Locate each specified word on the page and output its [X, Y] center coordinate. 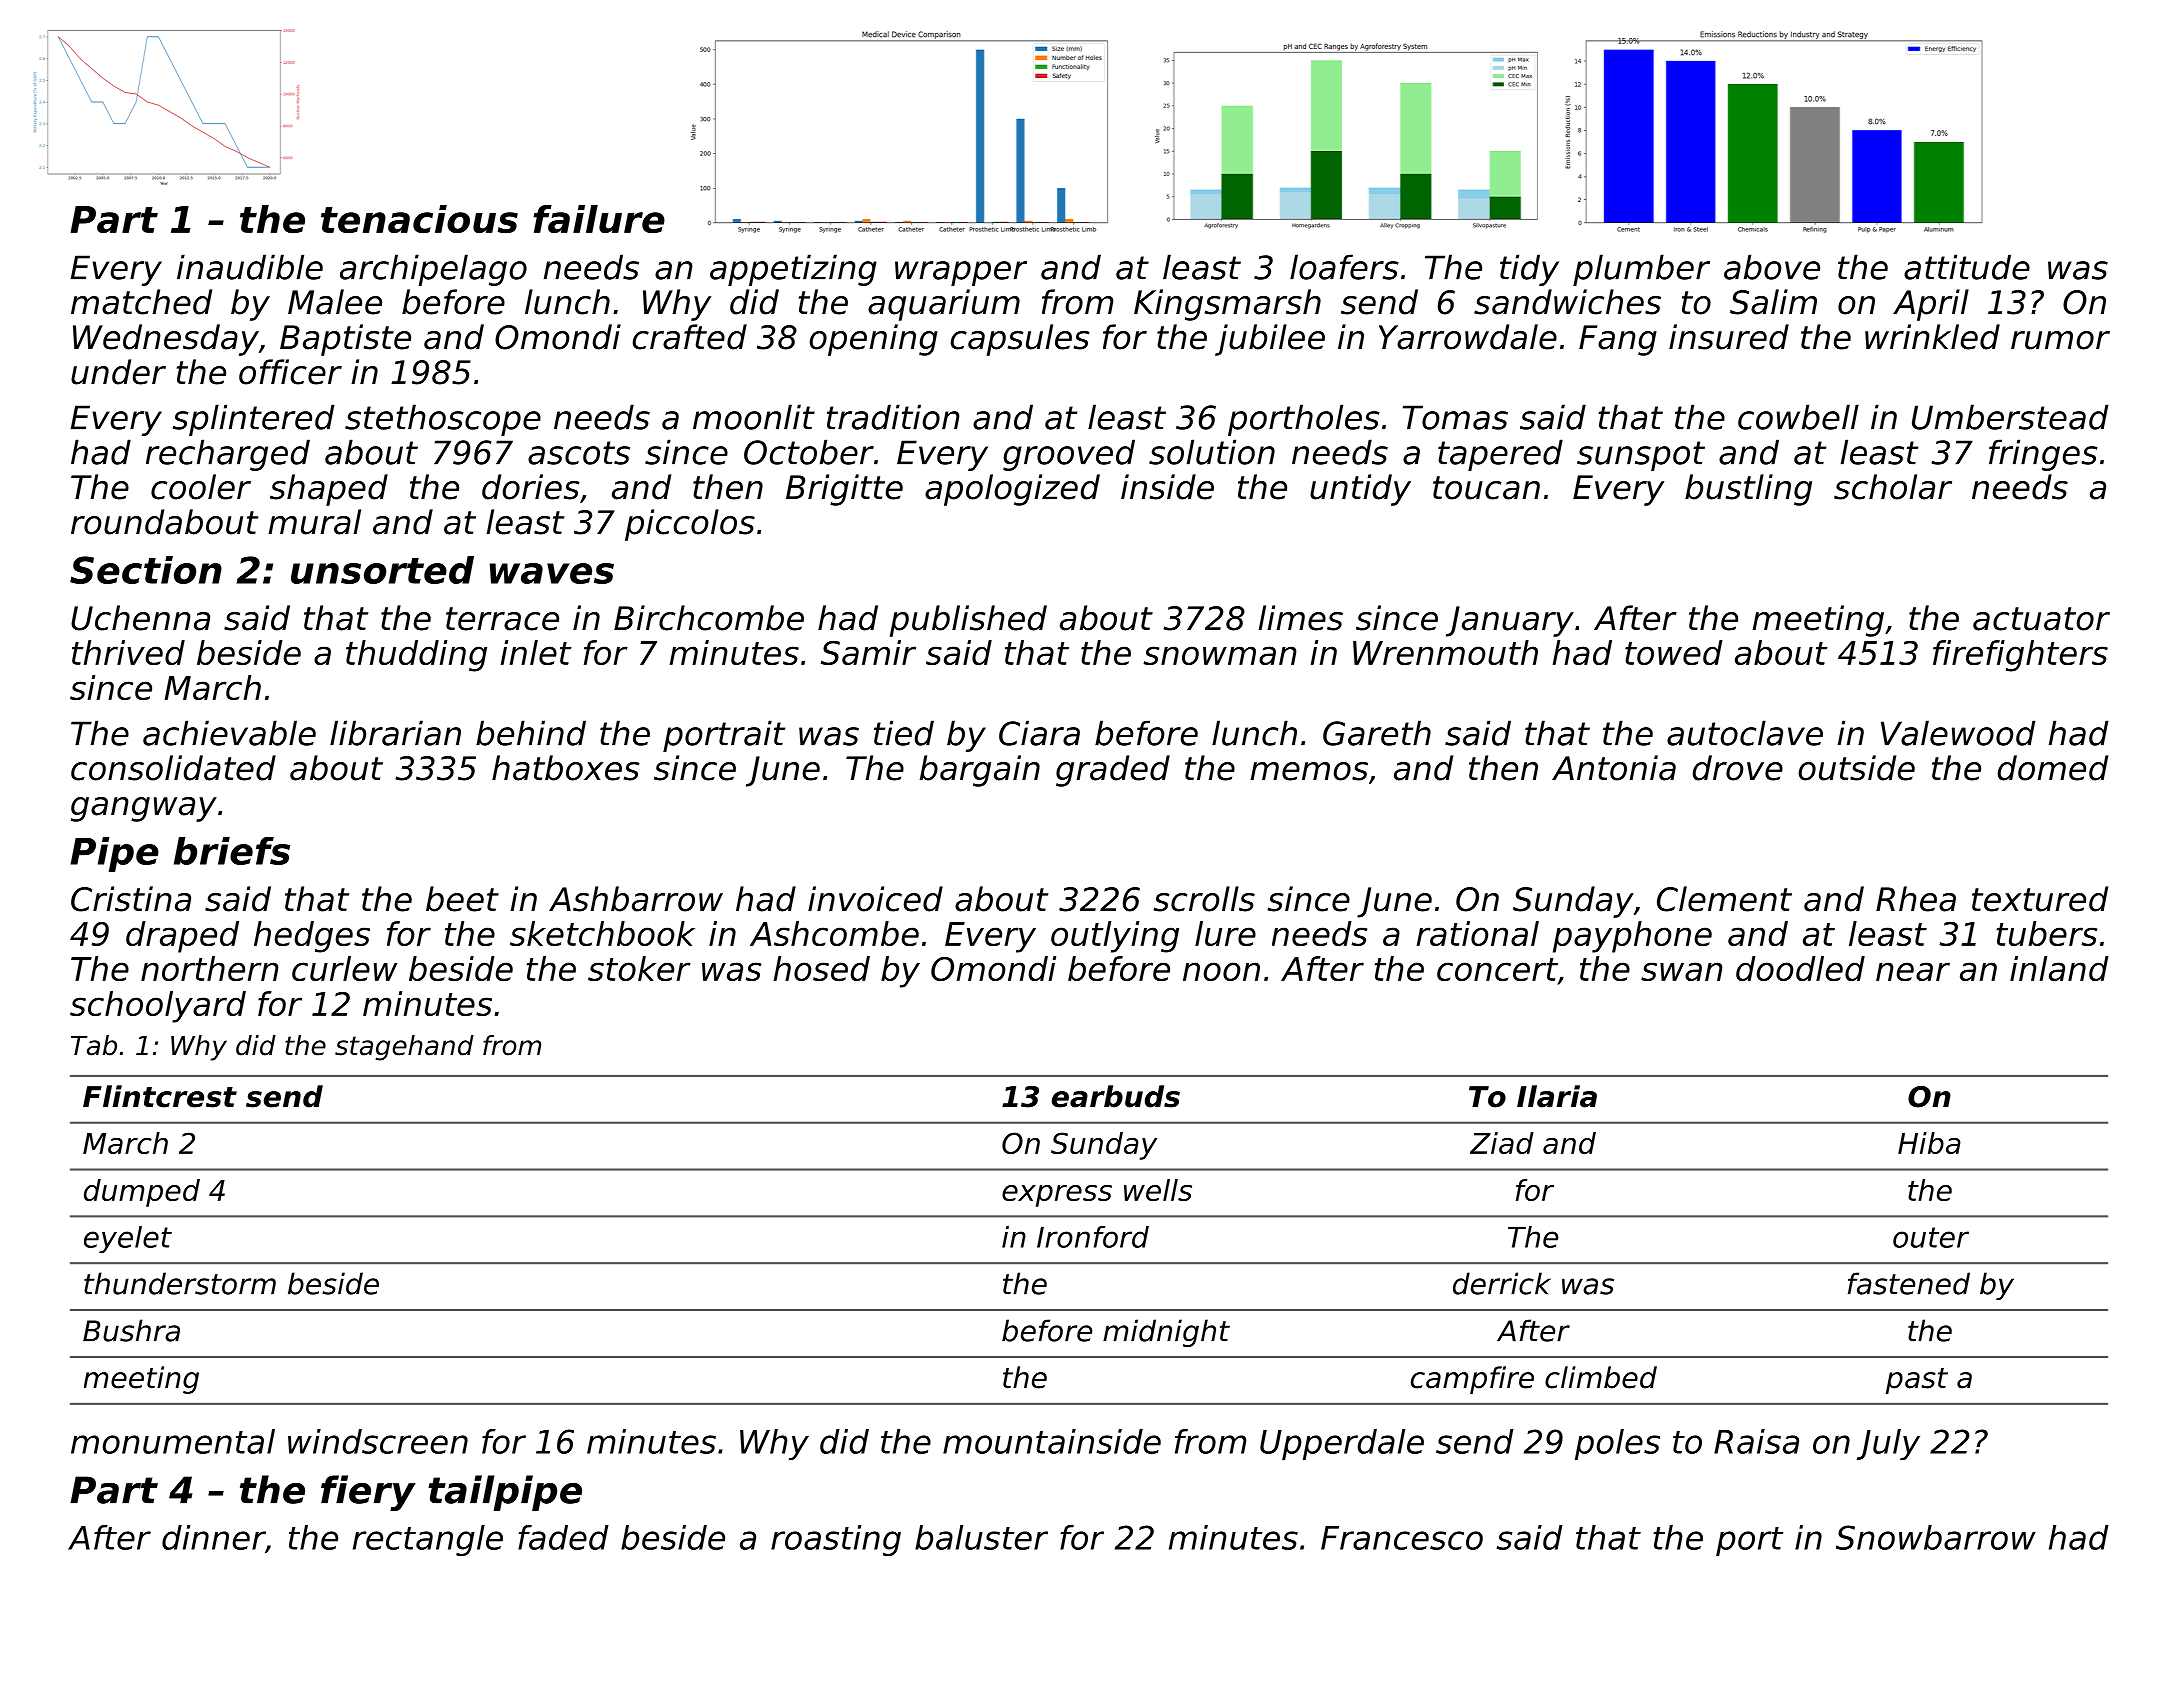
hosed [822, 968]
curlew [344, 968]
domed [2053, 768]
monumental [173, 1441]
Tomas [1455, 417]
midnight [1166, 1333]
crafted [690, 337]
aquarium [944, 305]
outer [1931, 1237]
